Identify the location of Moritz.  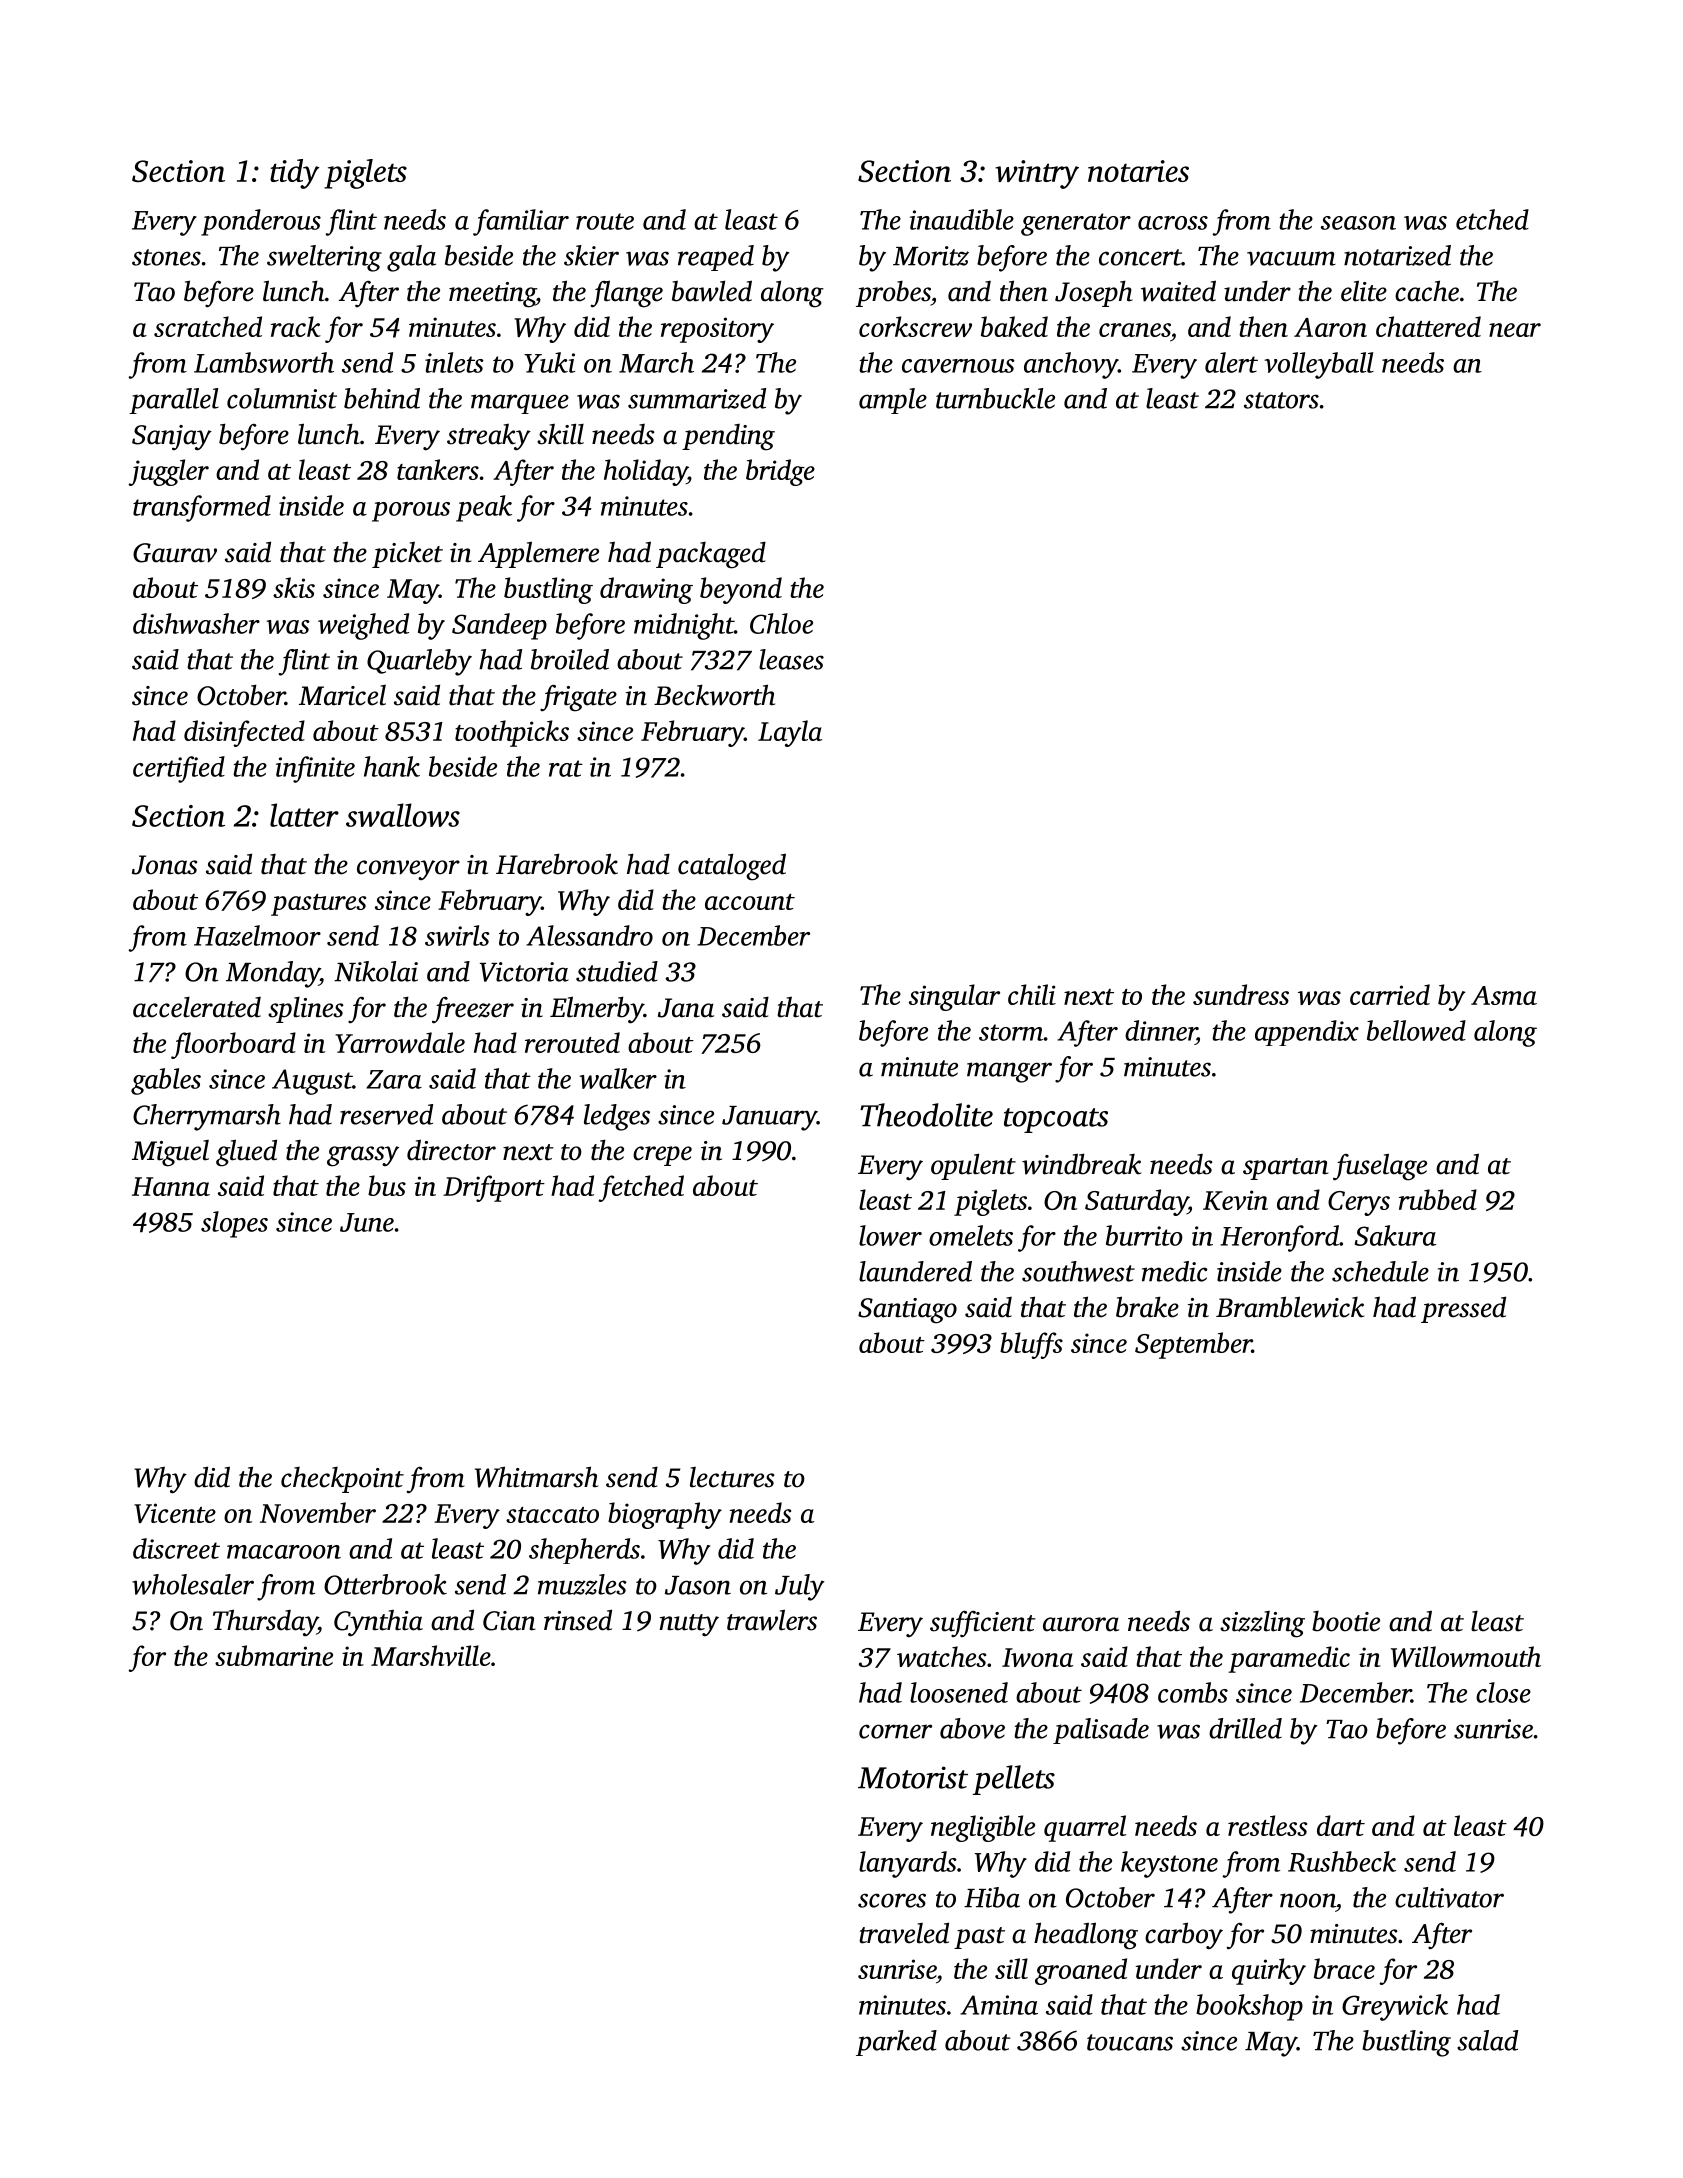
(931, 256).
